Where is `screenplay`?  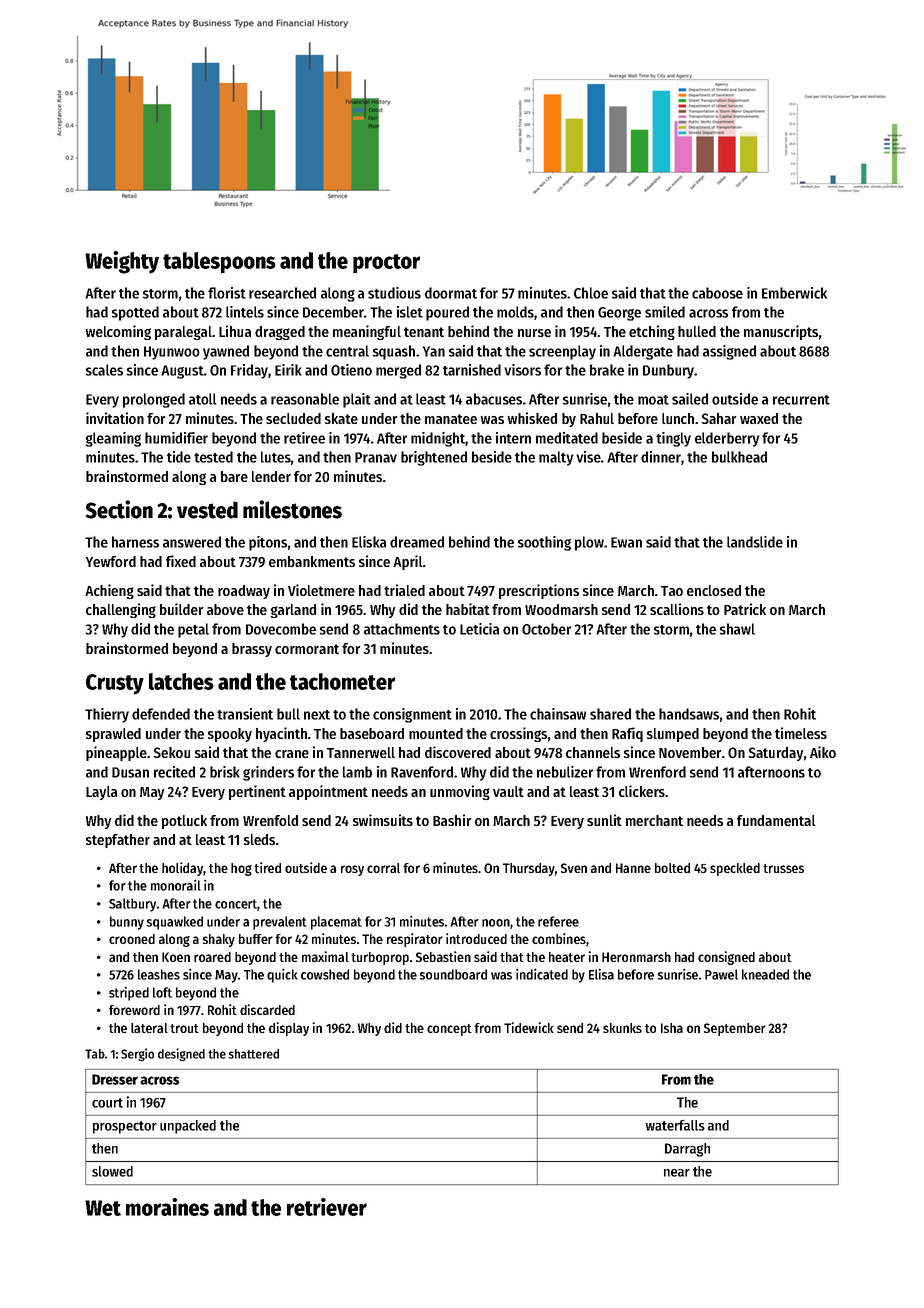 screenplay is located at coordinates (562, 352).
